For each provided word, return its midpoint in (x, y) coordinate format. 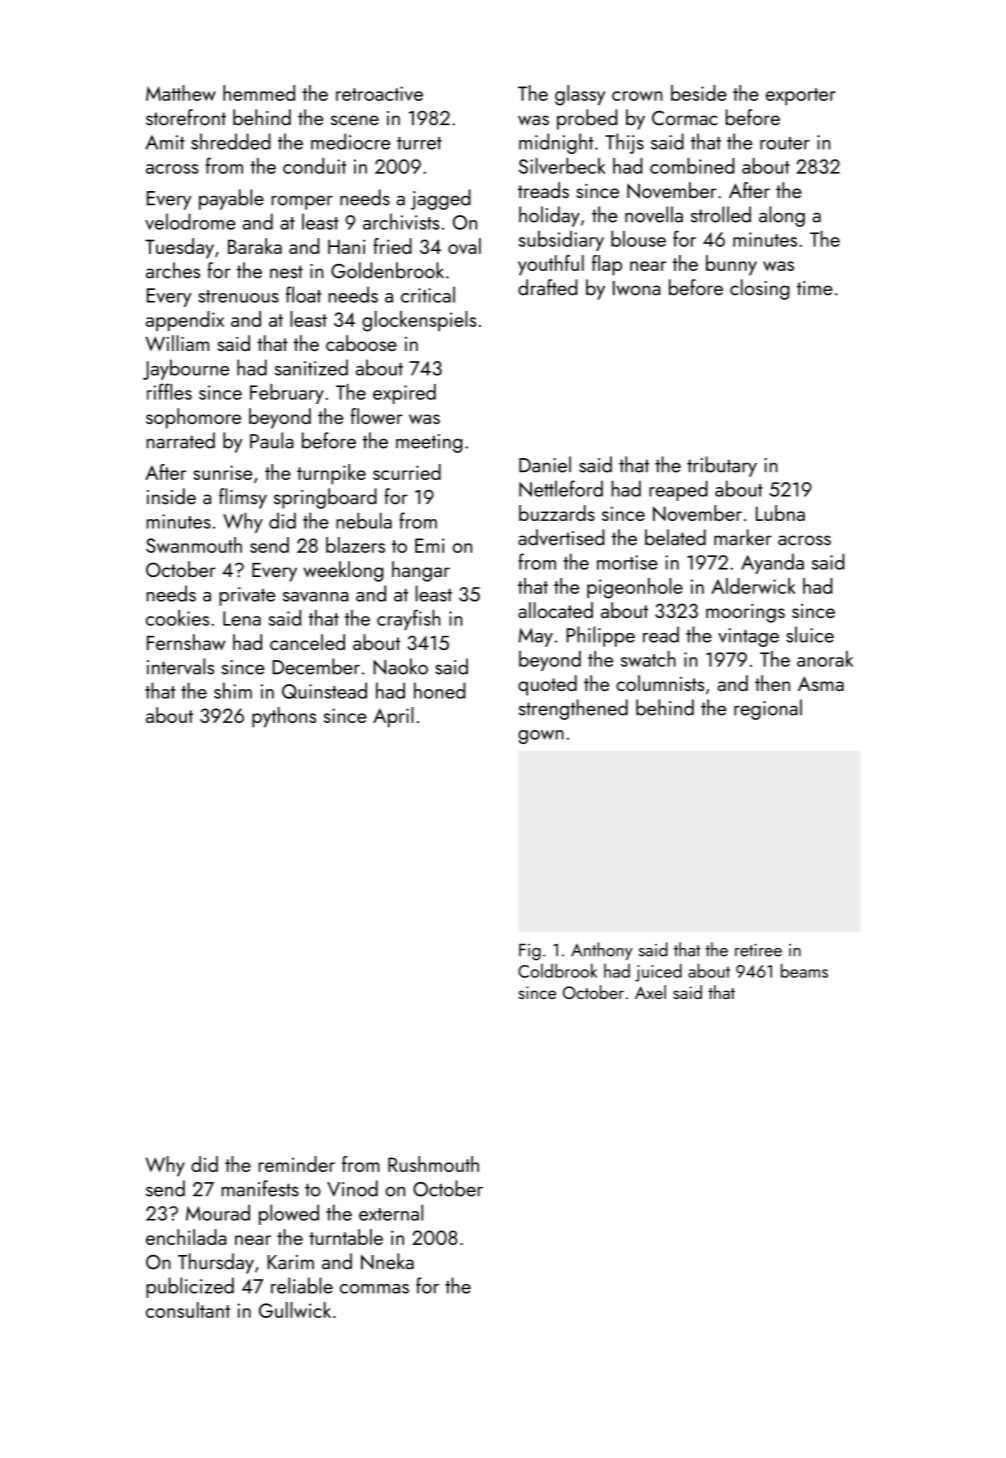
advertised (561, 537)
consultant (188, 1310)
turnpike (331, 474)
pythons (284, 717)
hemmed (259, 93)
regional (768, 709)
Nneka (387, 1261)
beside (699, 93)
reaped (678, 490)
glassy (580, 95)
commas (374, 1289)
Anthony (602, 951)
